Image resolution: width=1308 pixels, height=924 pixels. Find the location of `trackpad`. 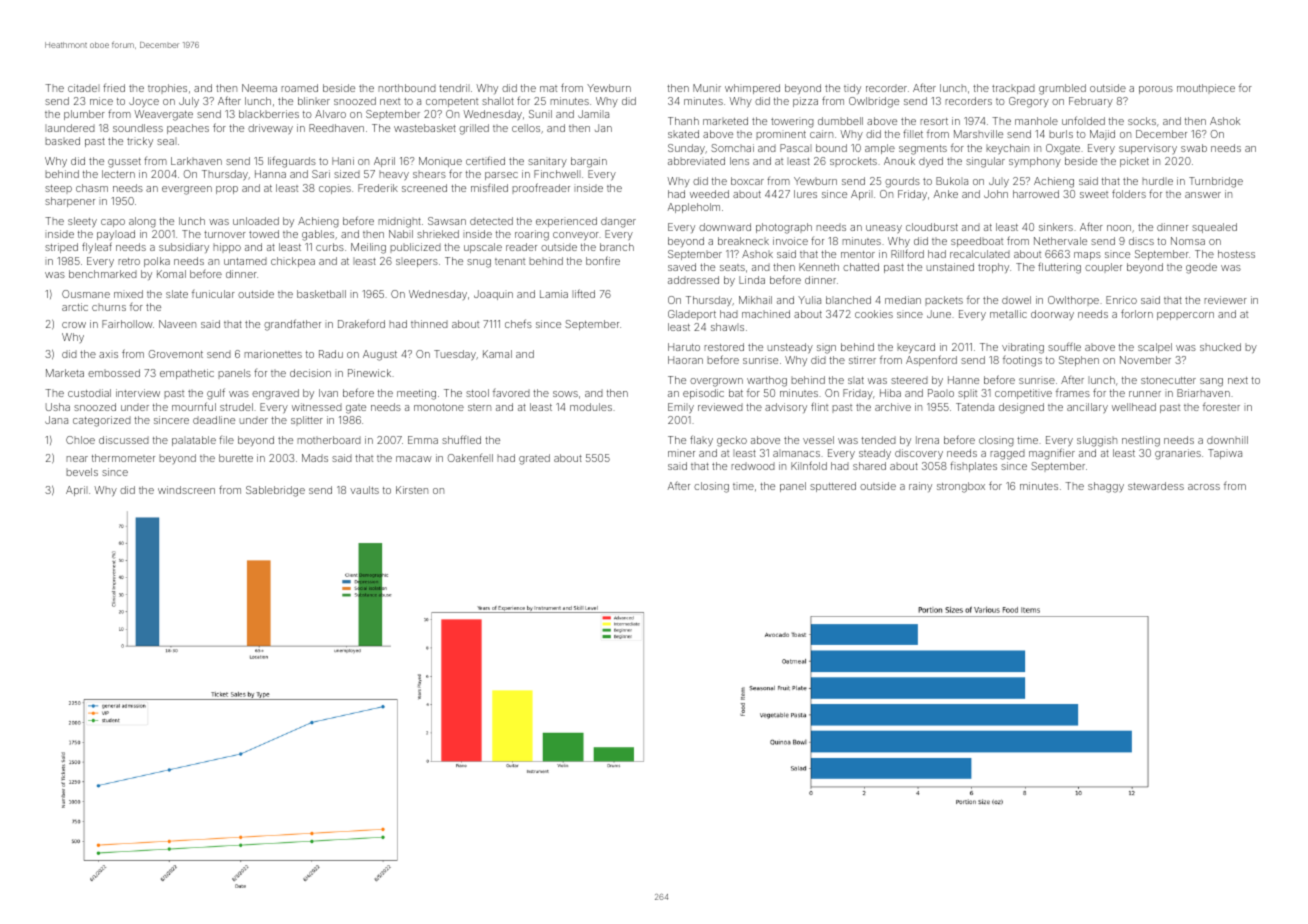

trackpad is located at coordinates (1013, 89).
